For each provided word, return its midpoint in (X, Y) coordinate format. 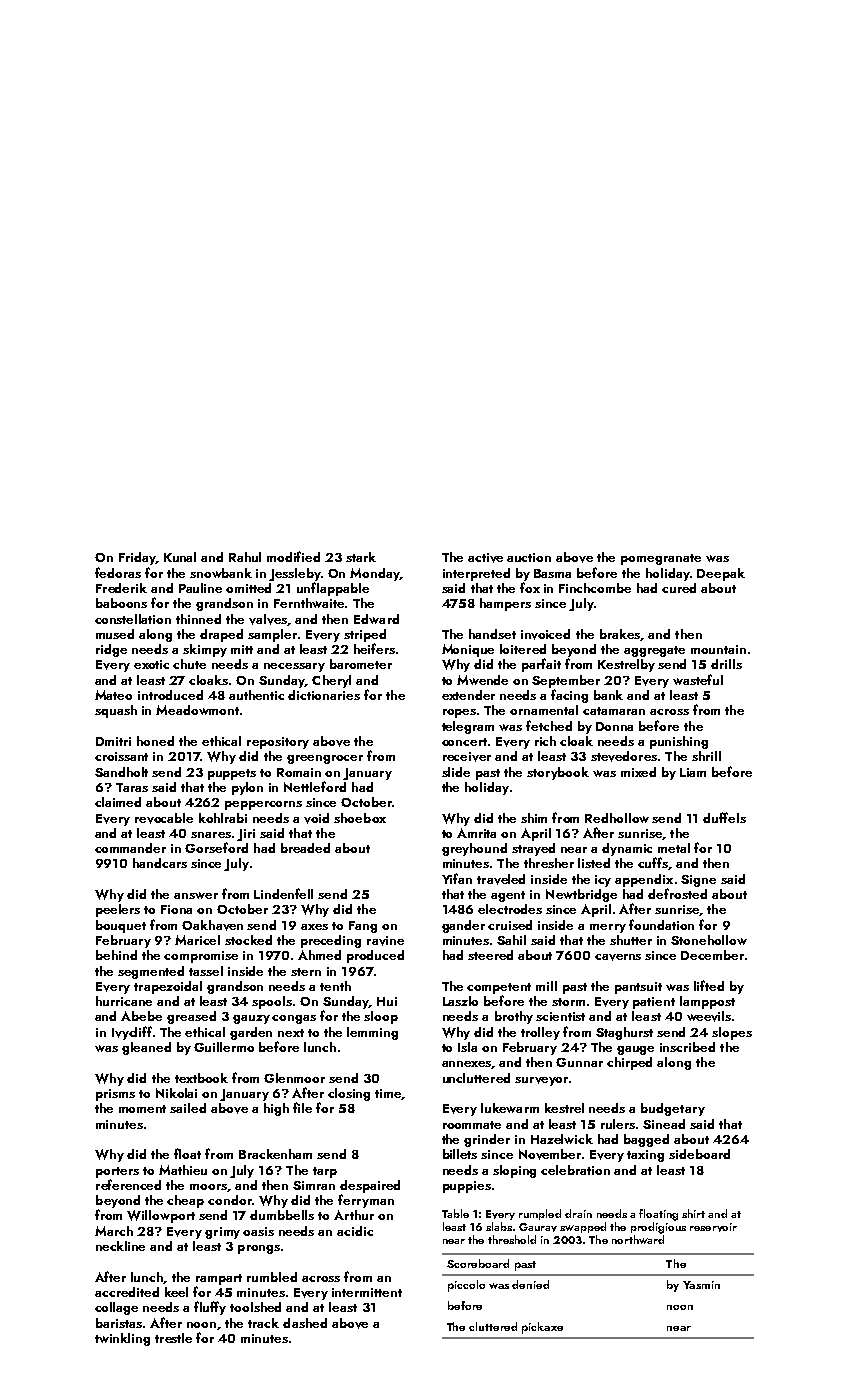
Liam (693, 772)
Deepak (721, 574)
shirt (693, 1213)
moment (142, 1109)
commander (130, 848)
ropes (459, 713)
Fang (363, 927)
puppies (467, 1187)
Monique (468, 650)
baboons (121, 603)
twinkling (122, 1339)
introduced (170, 695)
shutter (631, 940)
